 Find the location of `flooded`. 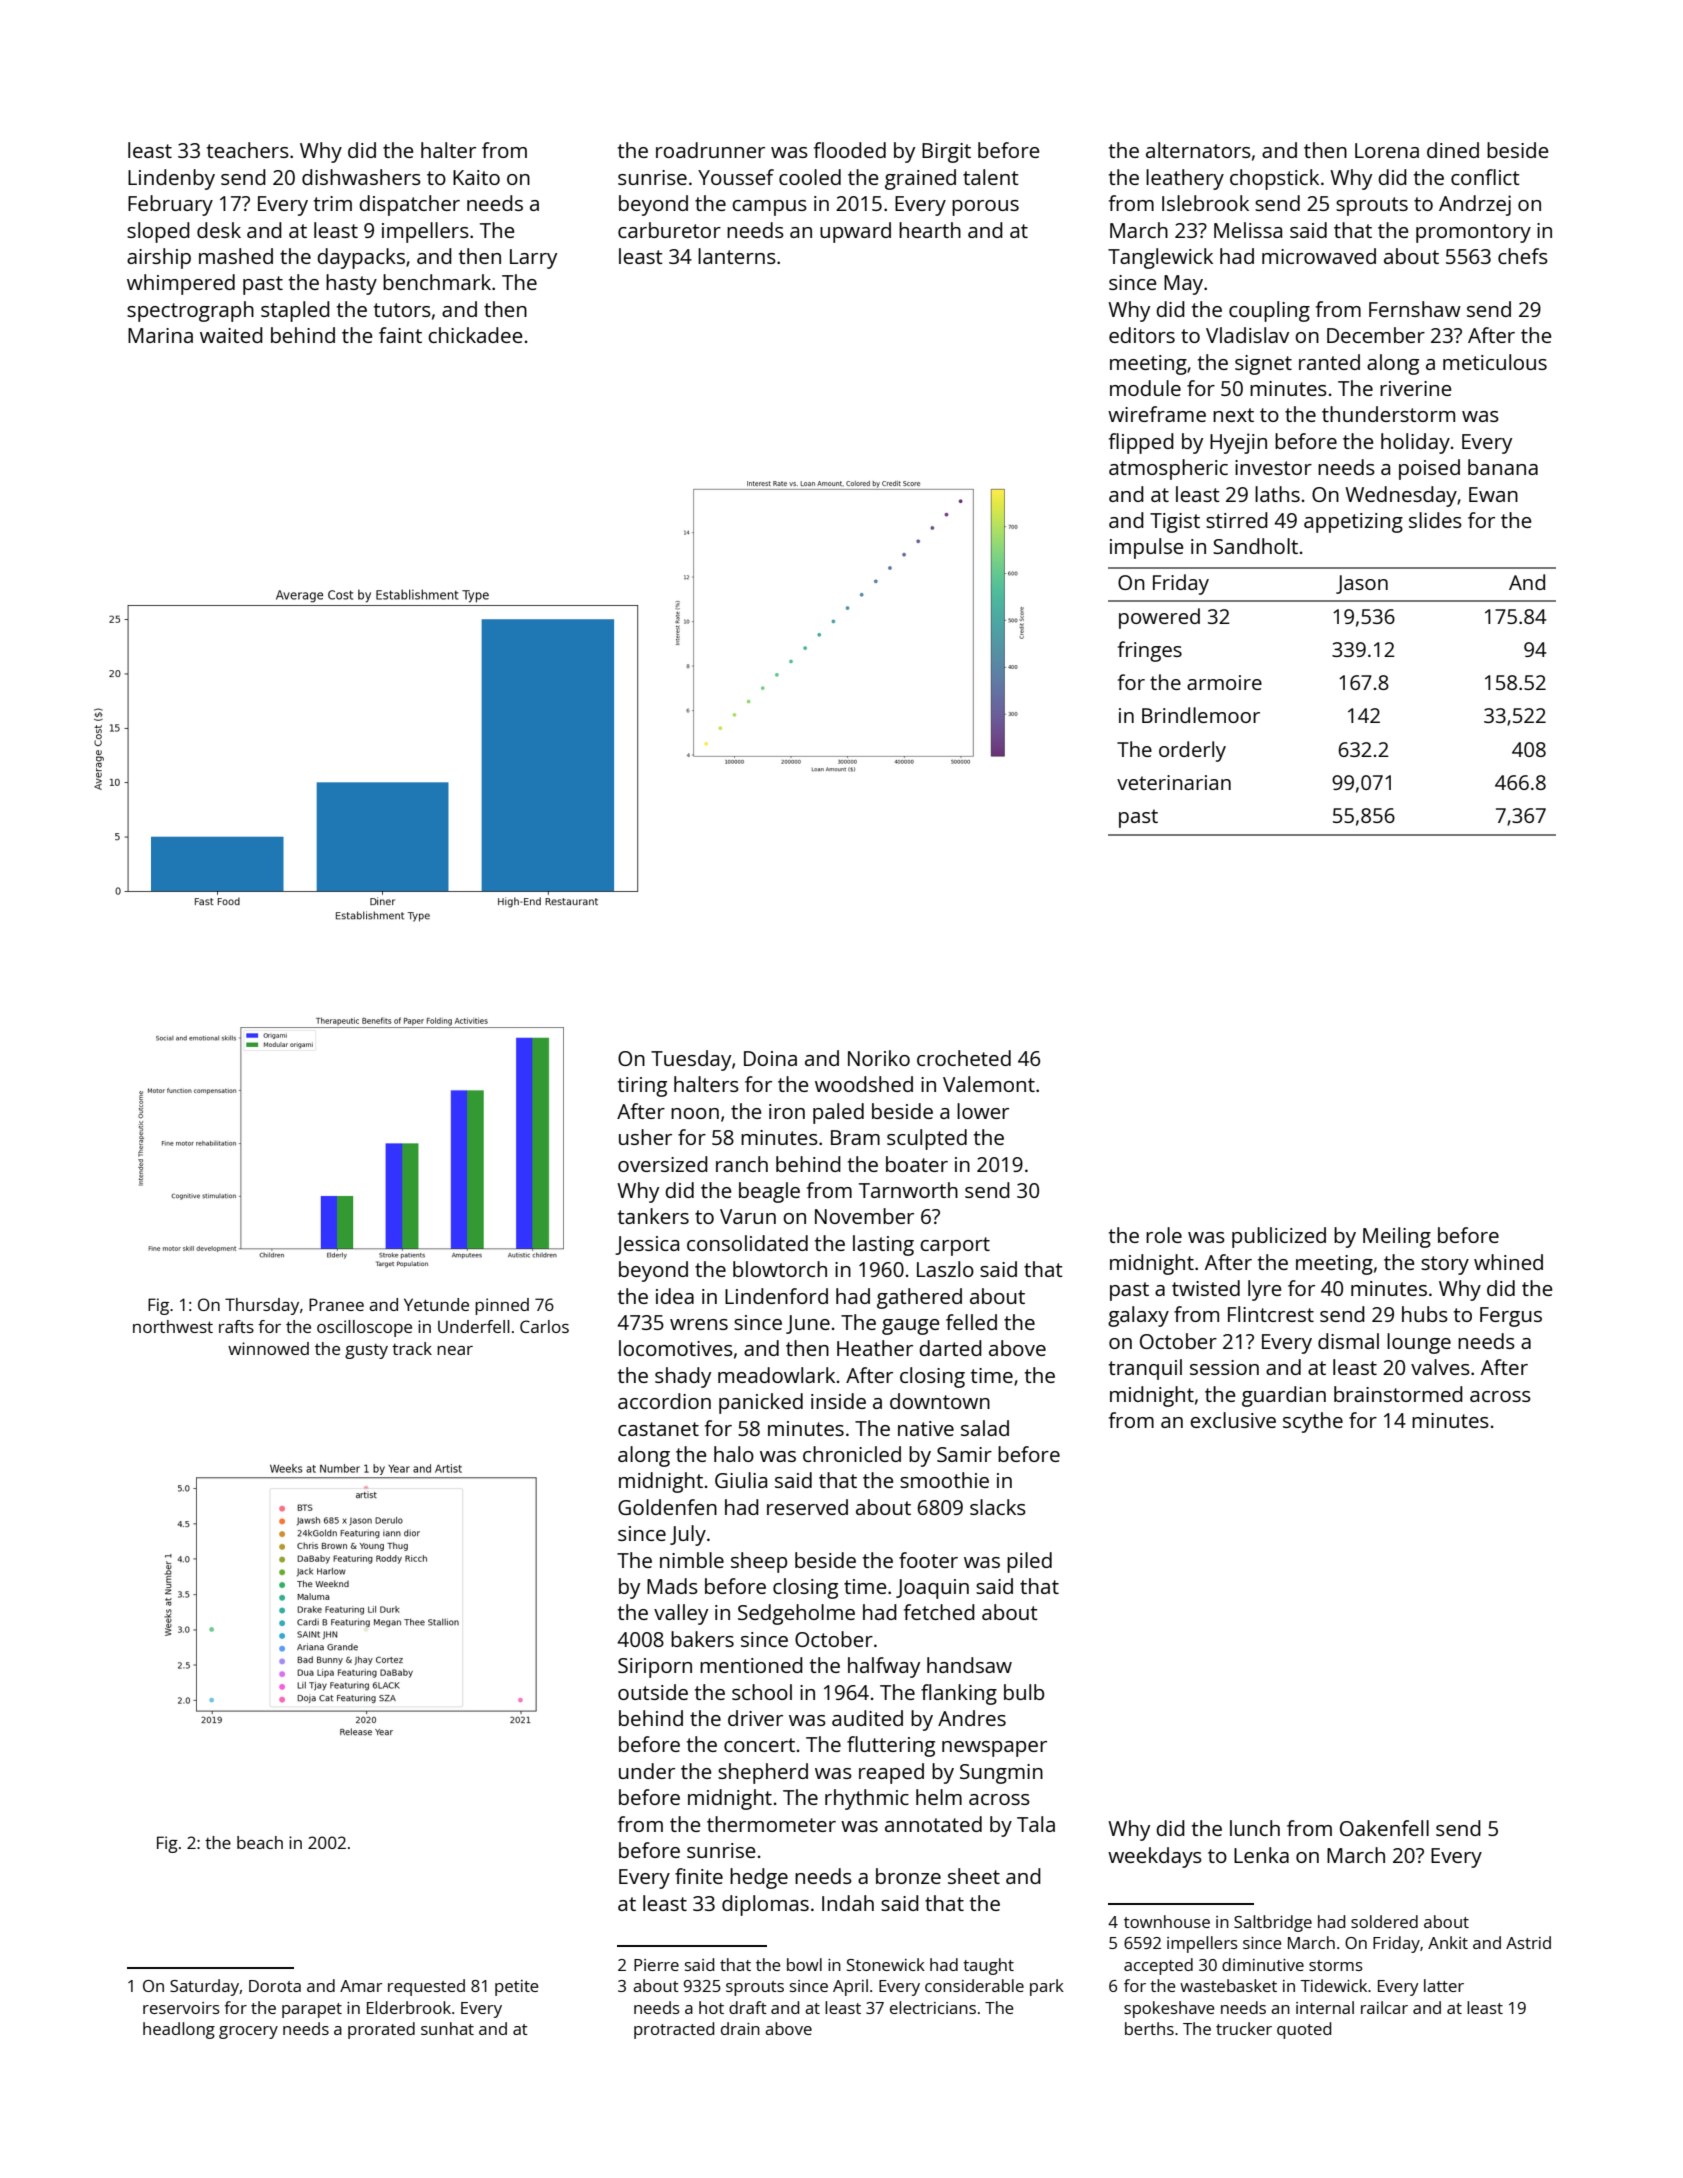

flooded is located at coordinates (850, 150).
